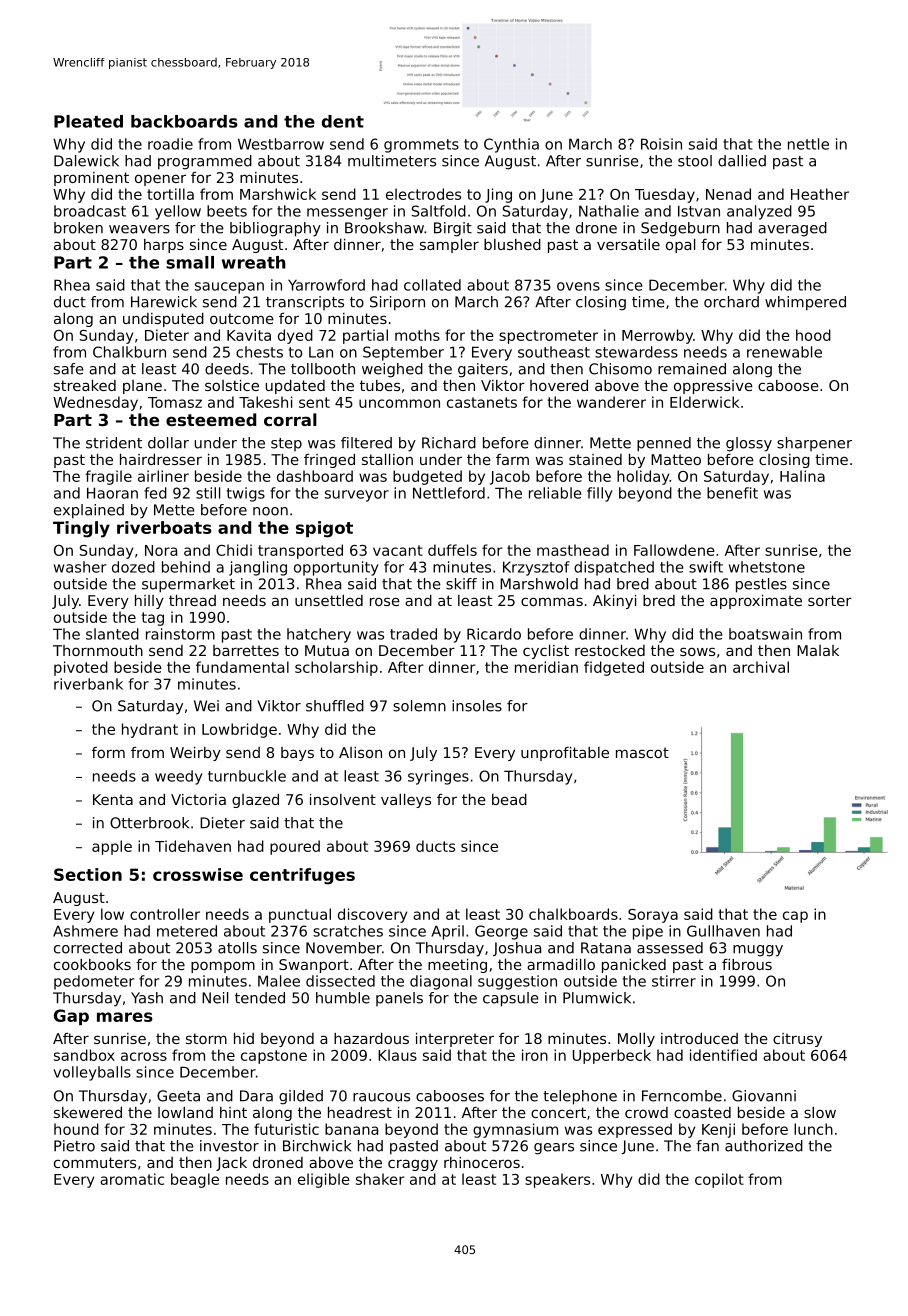  Describe the element at coordinates (215, 998) in the screenshot. I see `Neil` at that location.
